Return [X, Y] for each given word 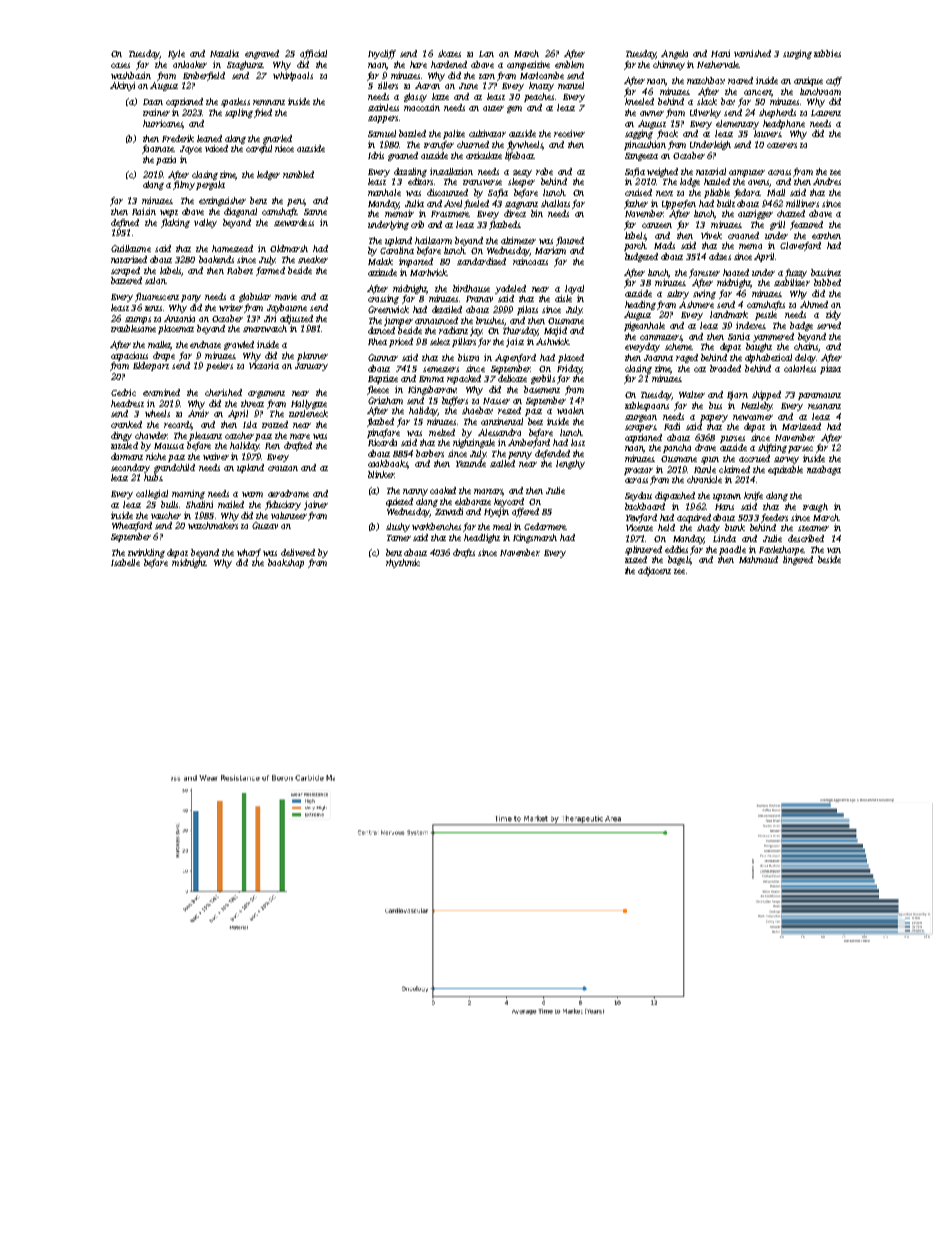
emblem [569, 64]
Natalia [224, 53]
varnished [752, 53]
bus [715, 405]
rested [509, 410]
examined [161, 392]
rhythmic [403, 563]
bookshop [286, 563]
